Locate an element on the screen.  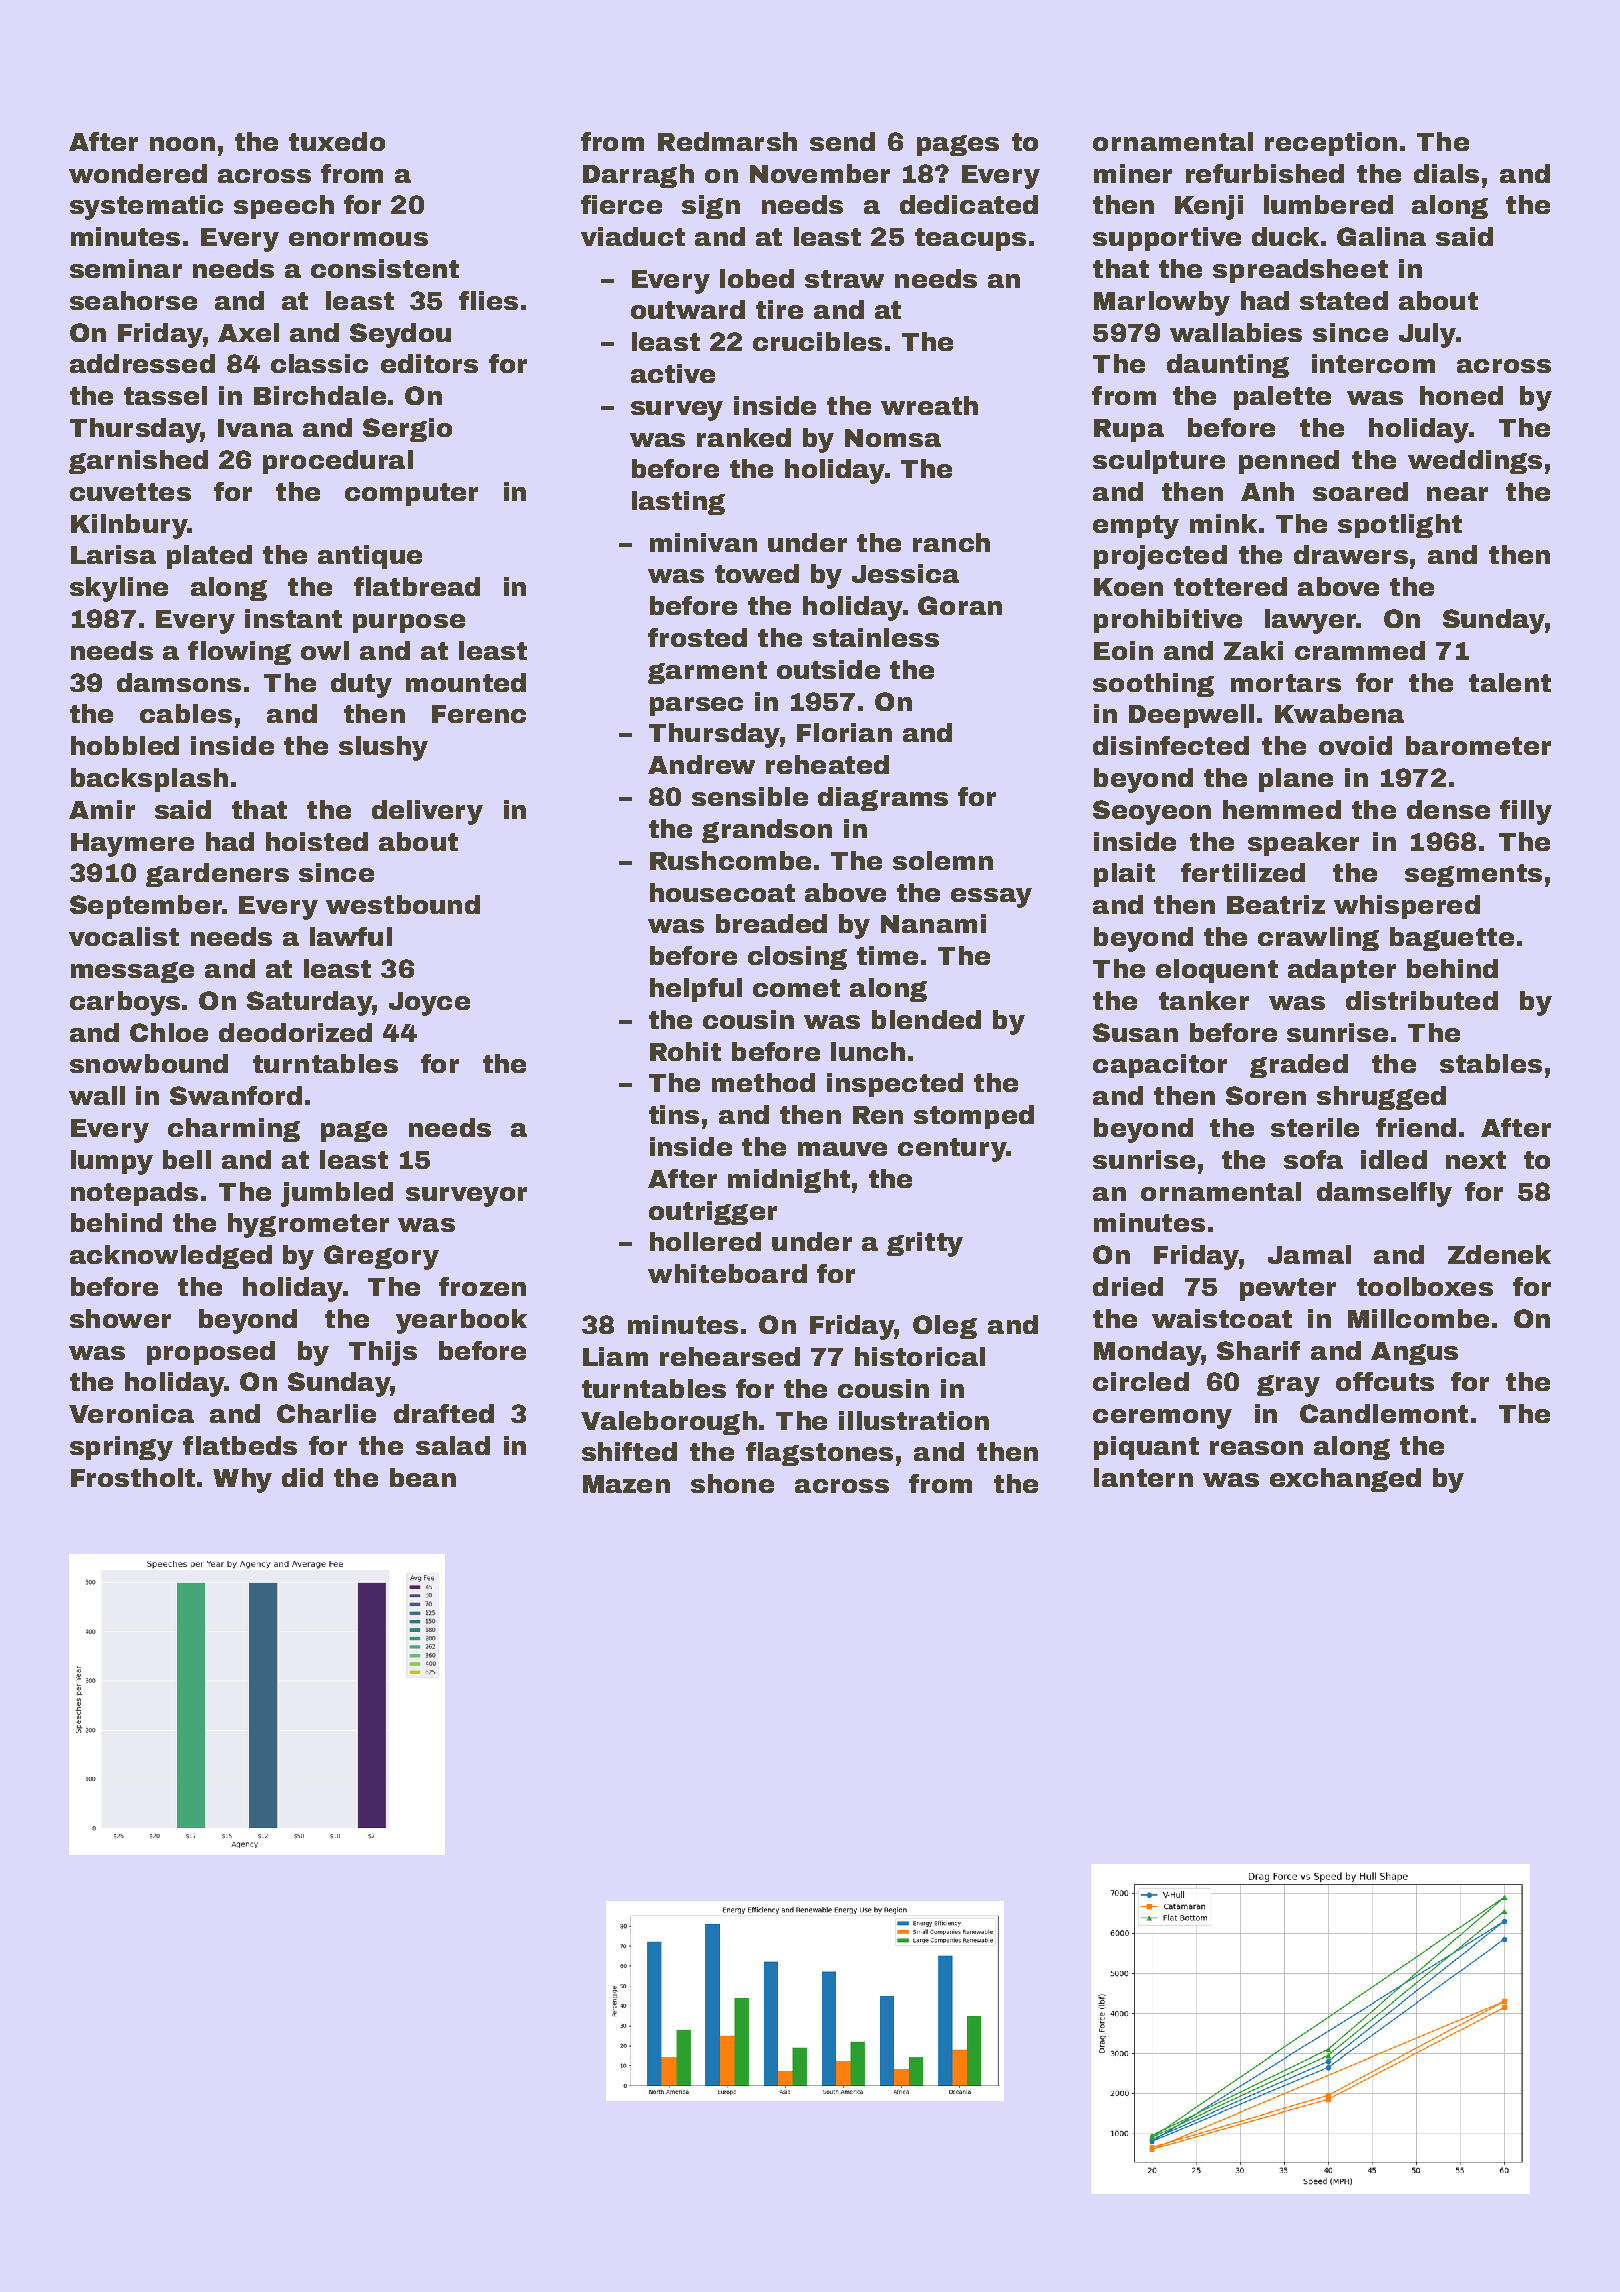
fertilized is located at coordinates (1243, 872).
